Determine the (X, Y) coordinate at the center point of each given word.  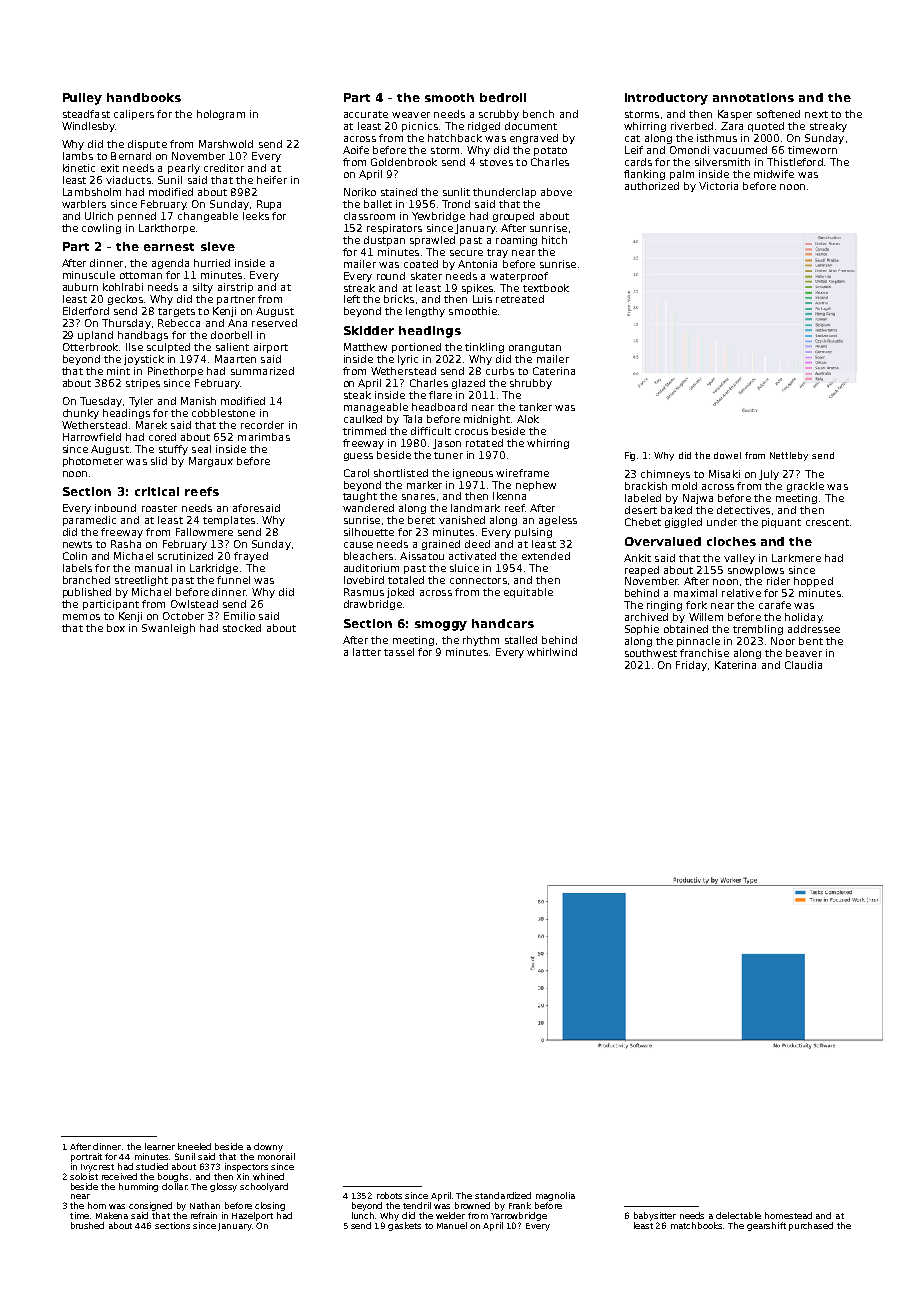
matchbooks (697, 1225)
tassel (399, 652)
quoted (766, 127)
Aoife (356, 150)
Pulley (82, 99)
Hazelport (252, 1216)
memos (81, 617)
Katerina (735, 665)
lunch (363, 1215)
